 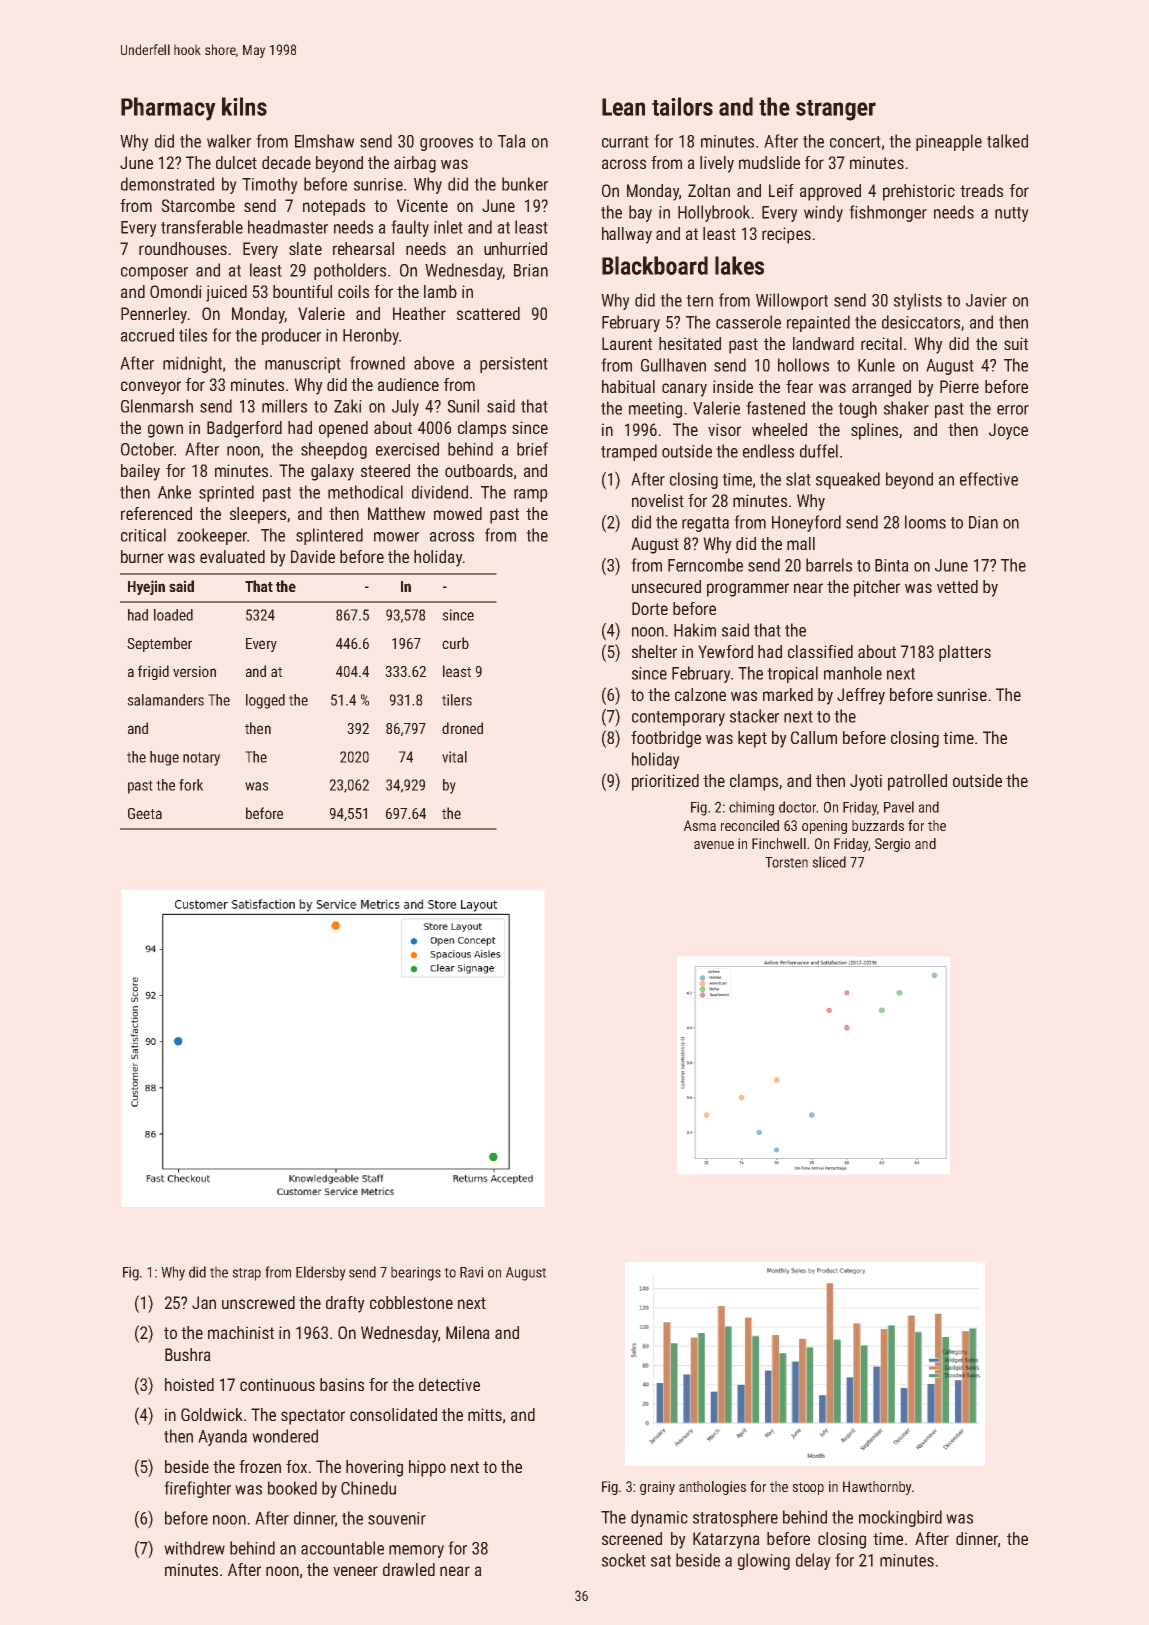 What do you see at coordinates (292, 1488) in the screenshot?
I see `booked` at bounding box center [292, 1488].
